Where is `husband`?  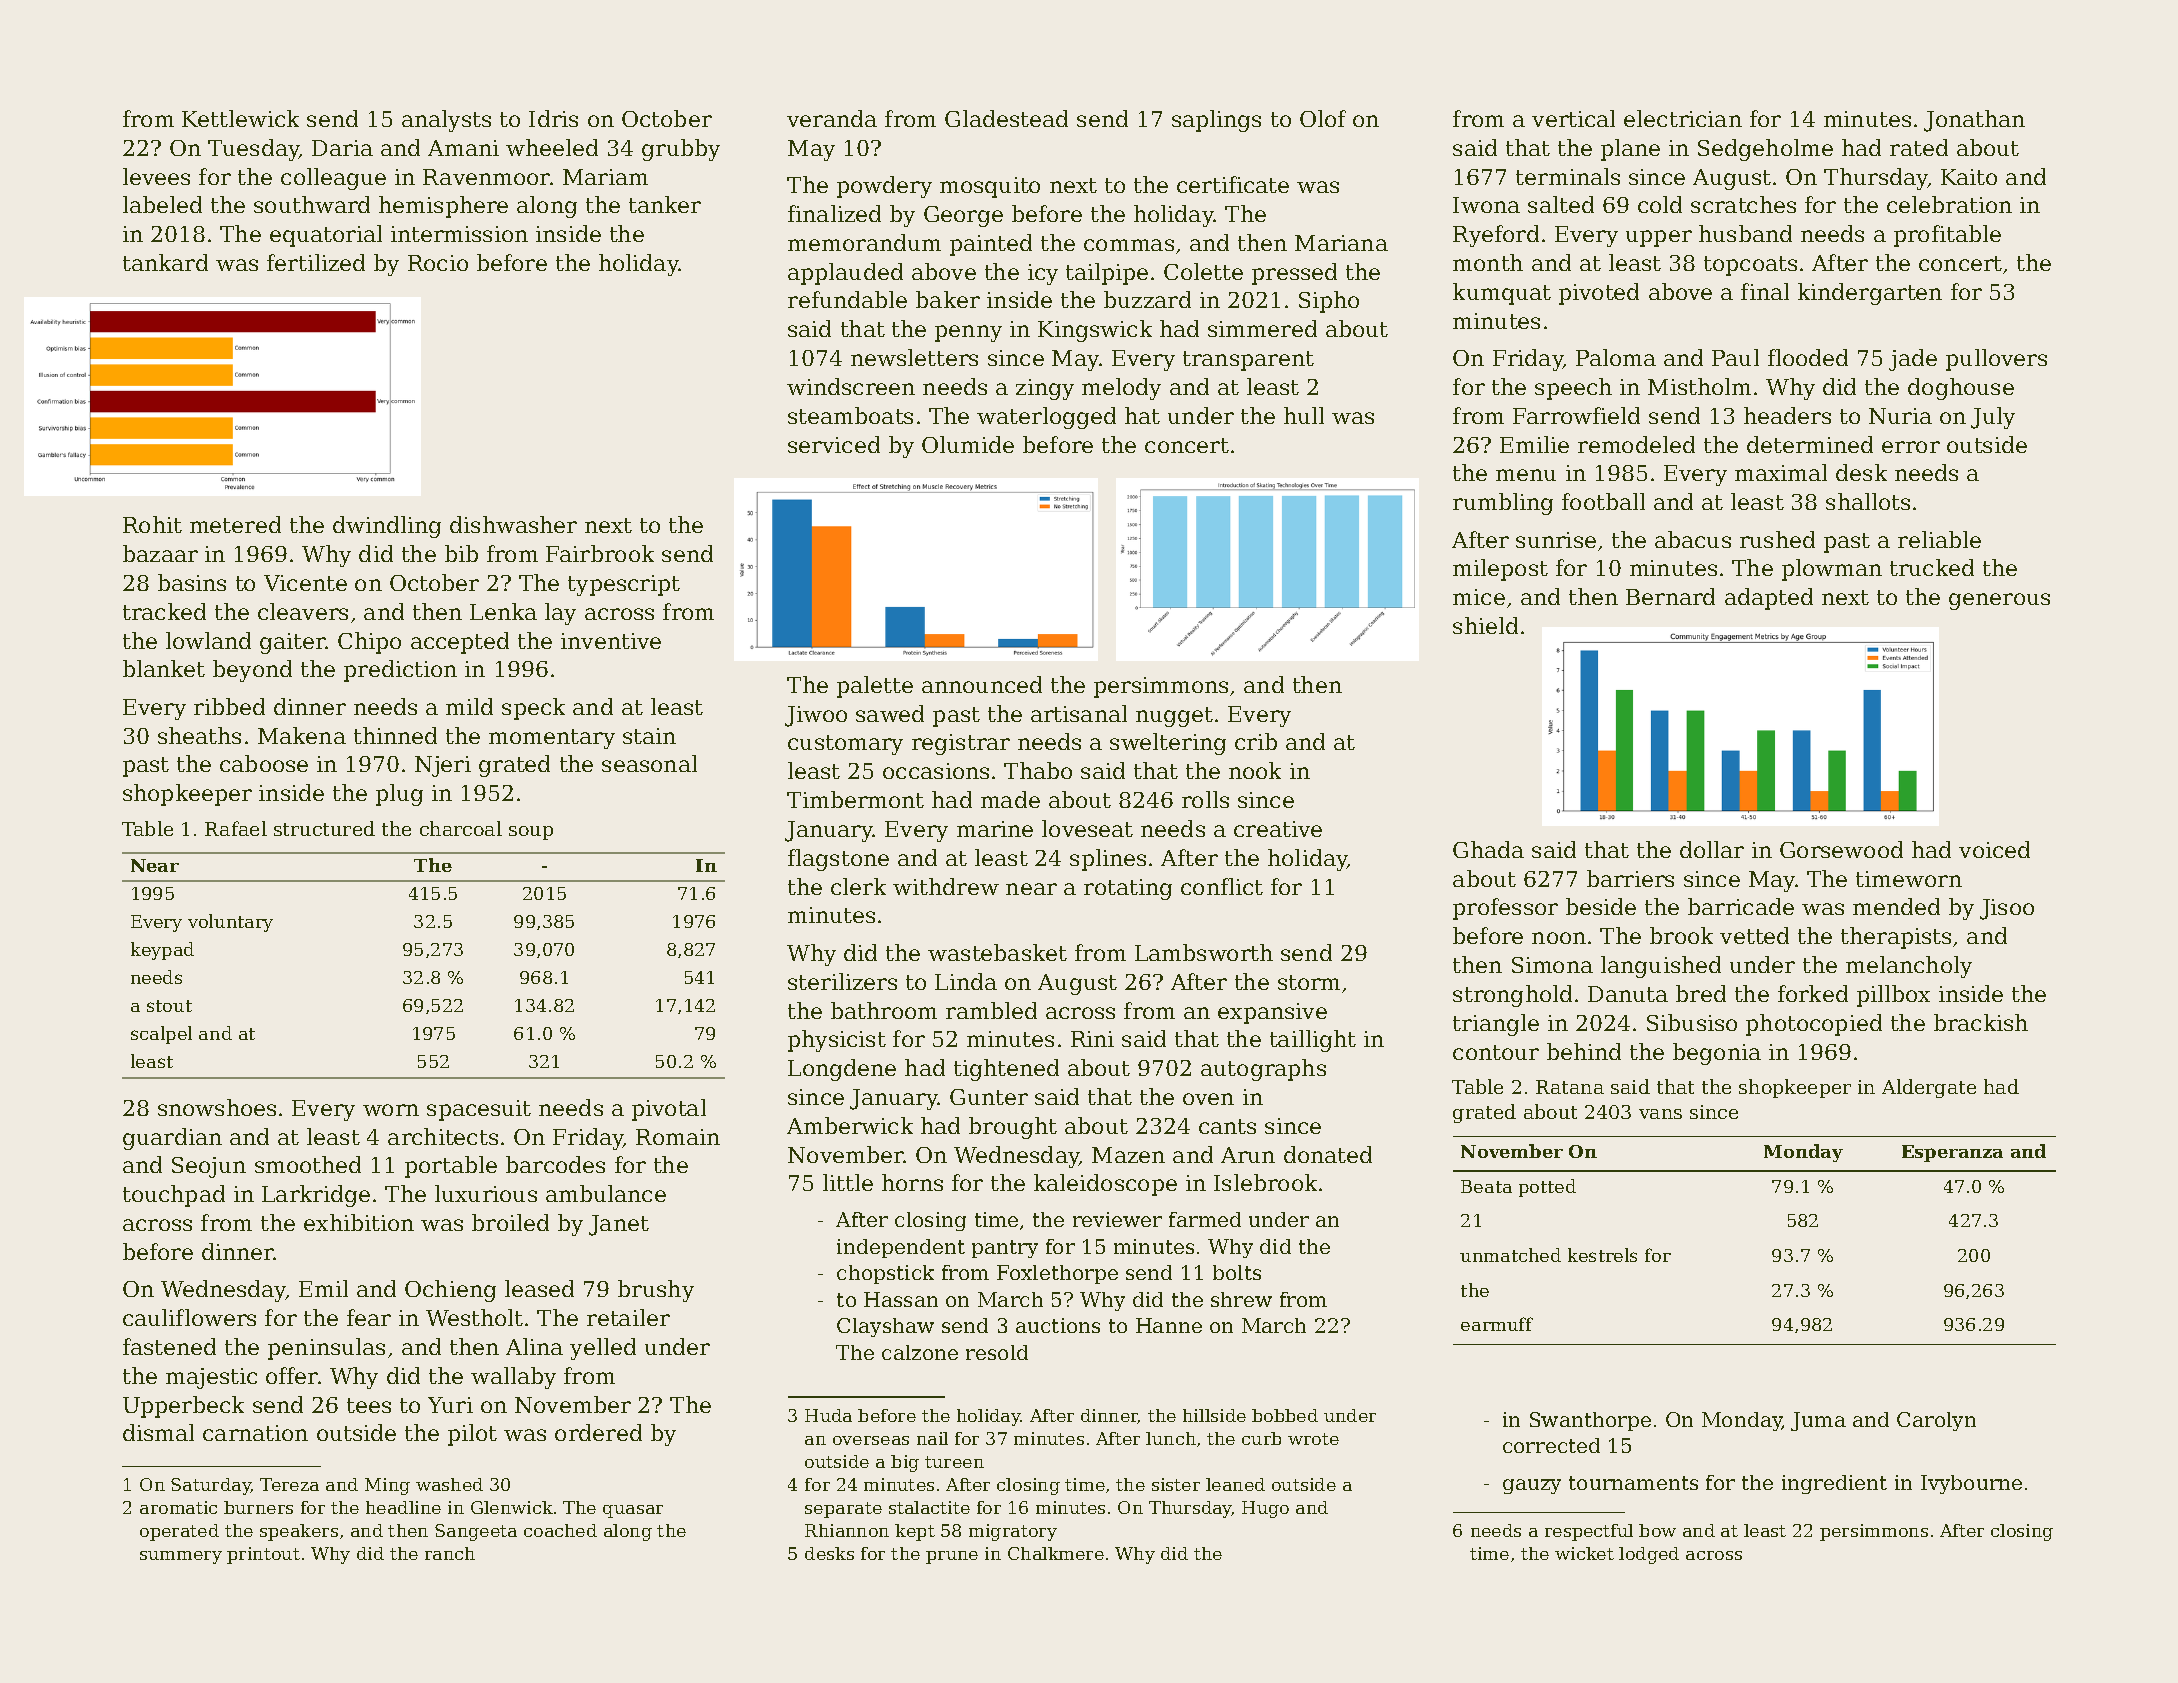
husband is located at coordinates (1745, 233).
